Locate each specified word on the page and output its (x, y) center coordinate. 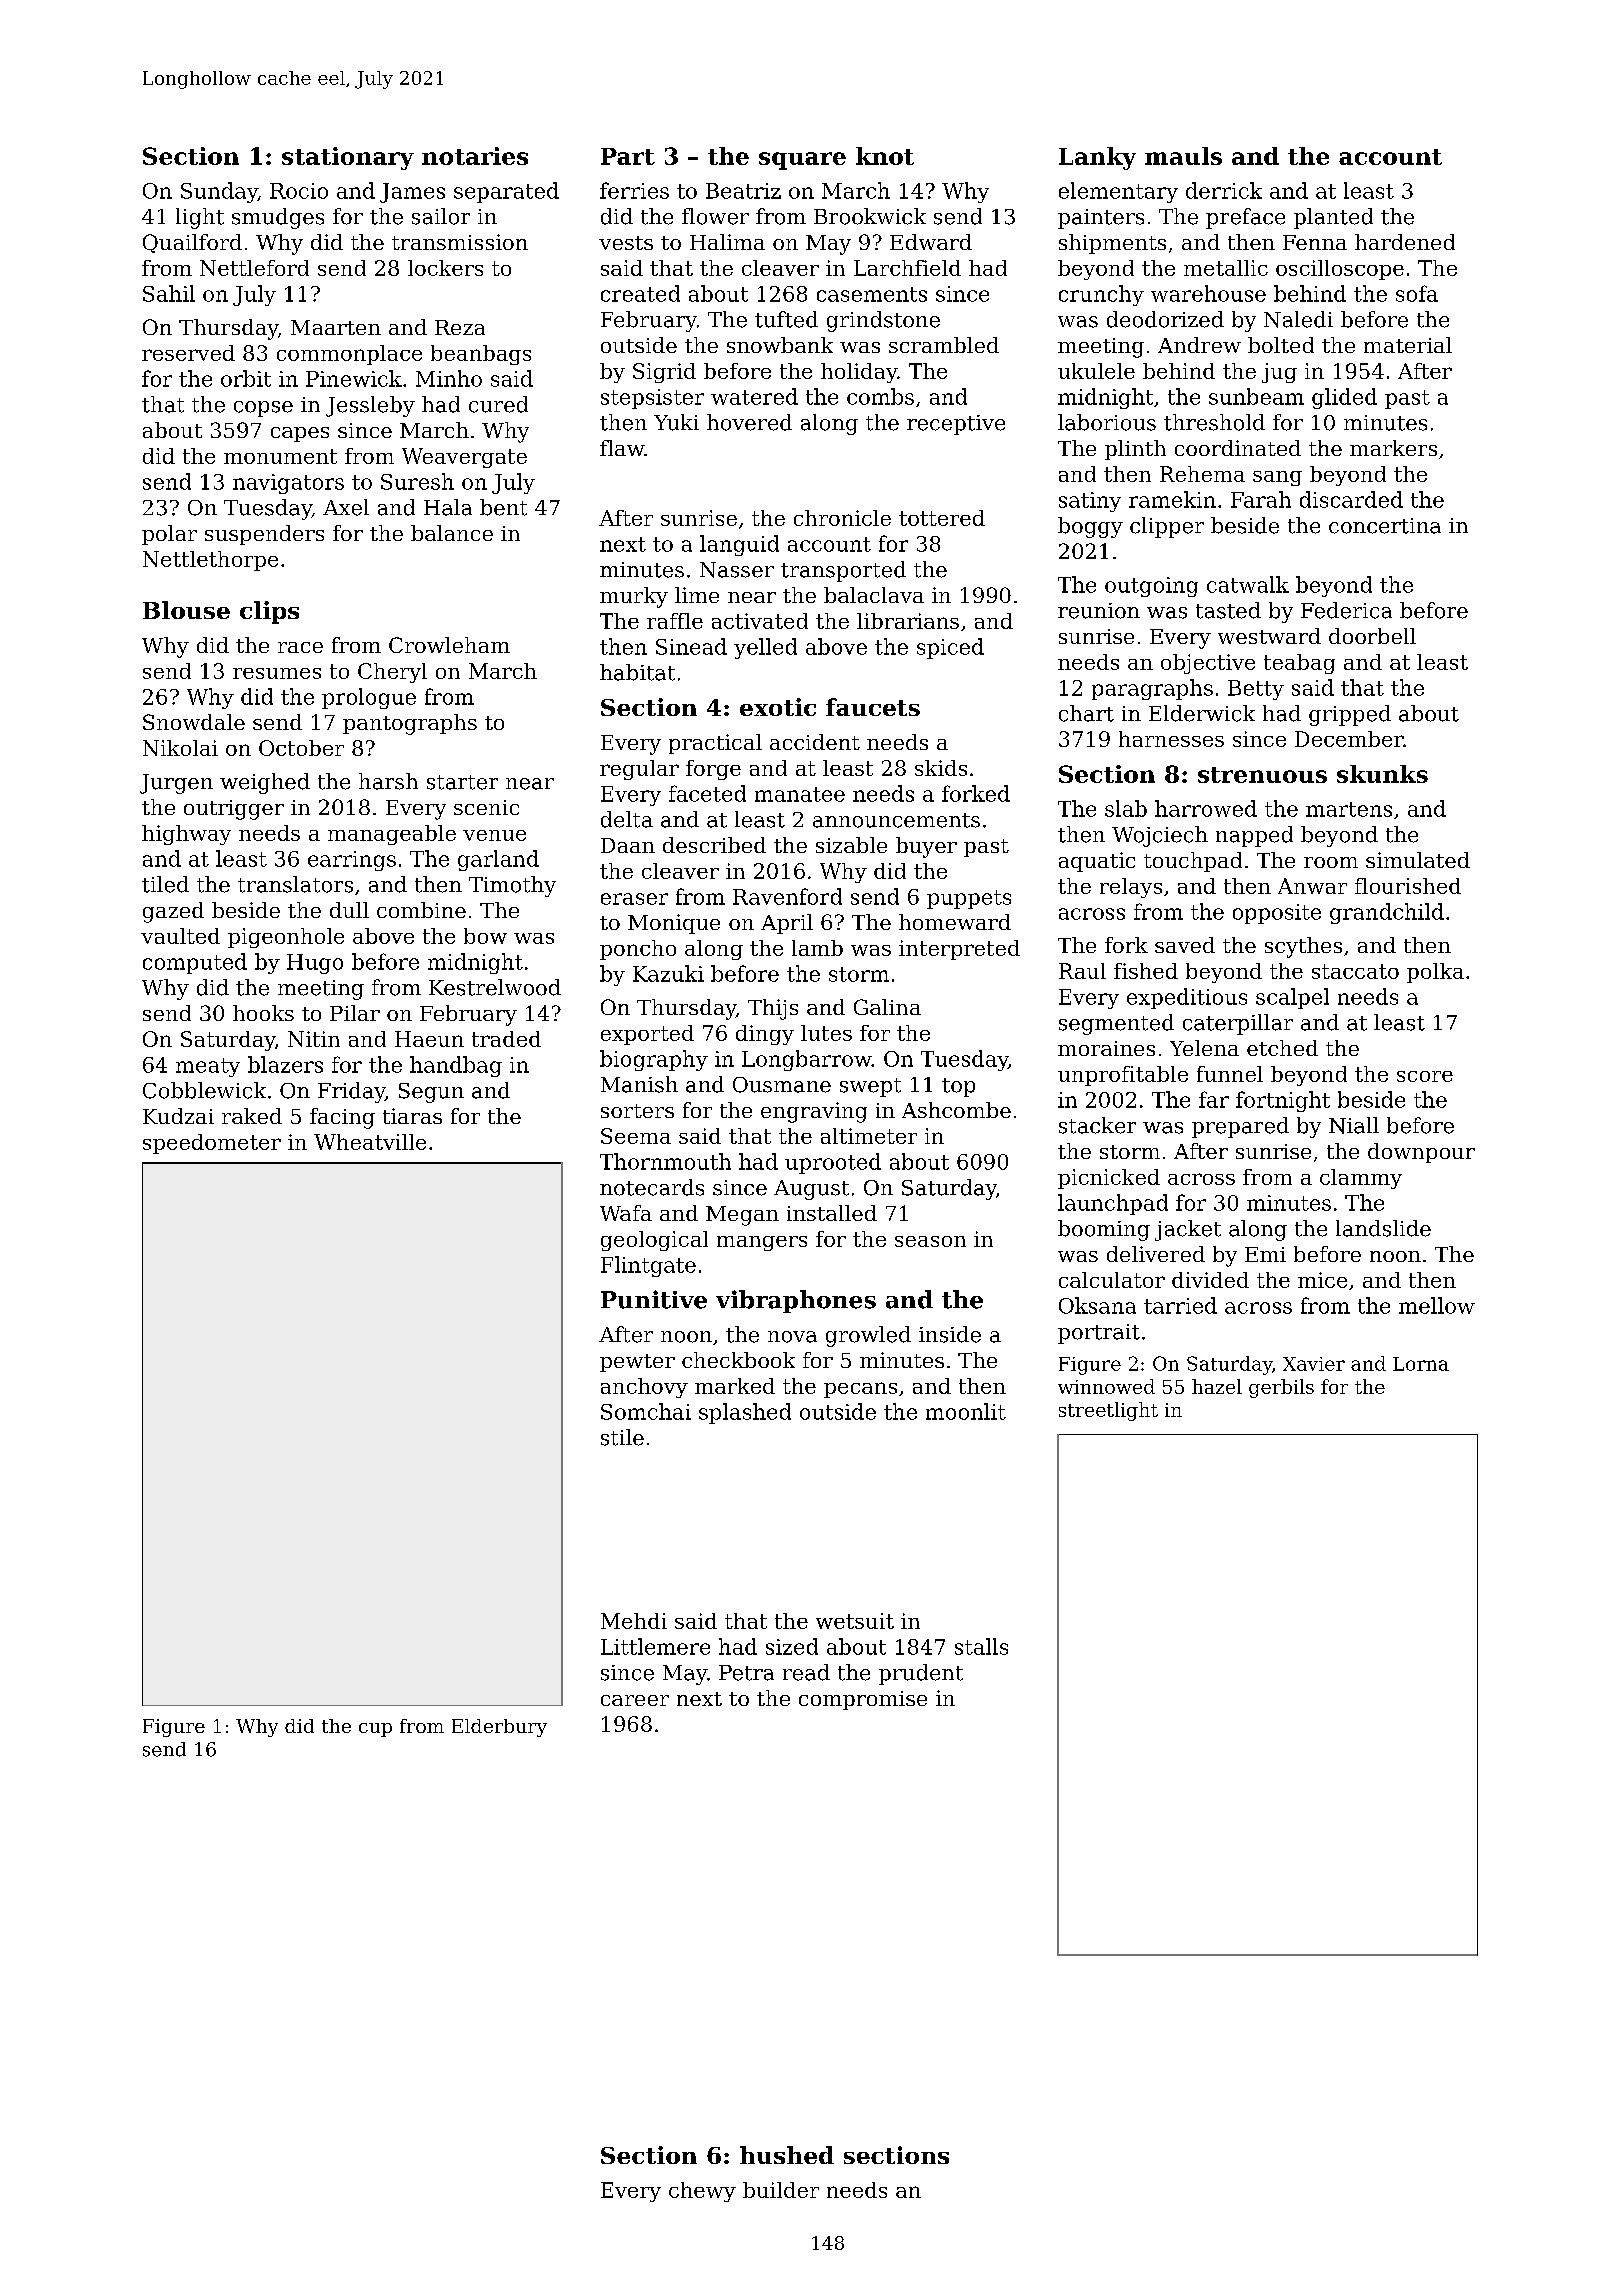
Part (628, 156)
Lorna (1421, 1364)
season (930, 1241)
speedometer (212, 1144)
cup (375, 1730)
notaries (475, 156)
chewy (702, 2192)
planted (1333, 218)
